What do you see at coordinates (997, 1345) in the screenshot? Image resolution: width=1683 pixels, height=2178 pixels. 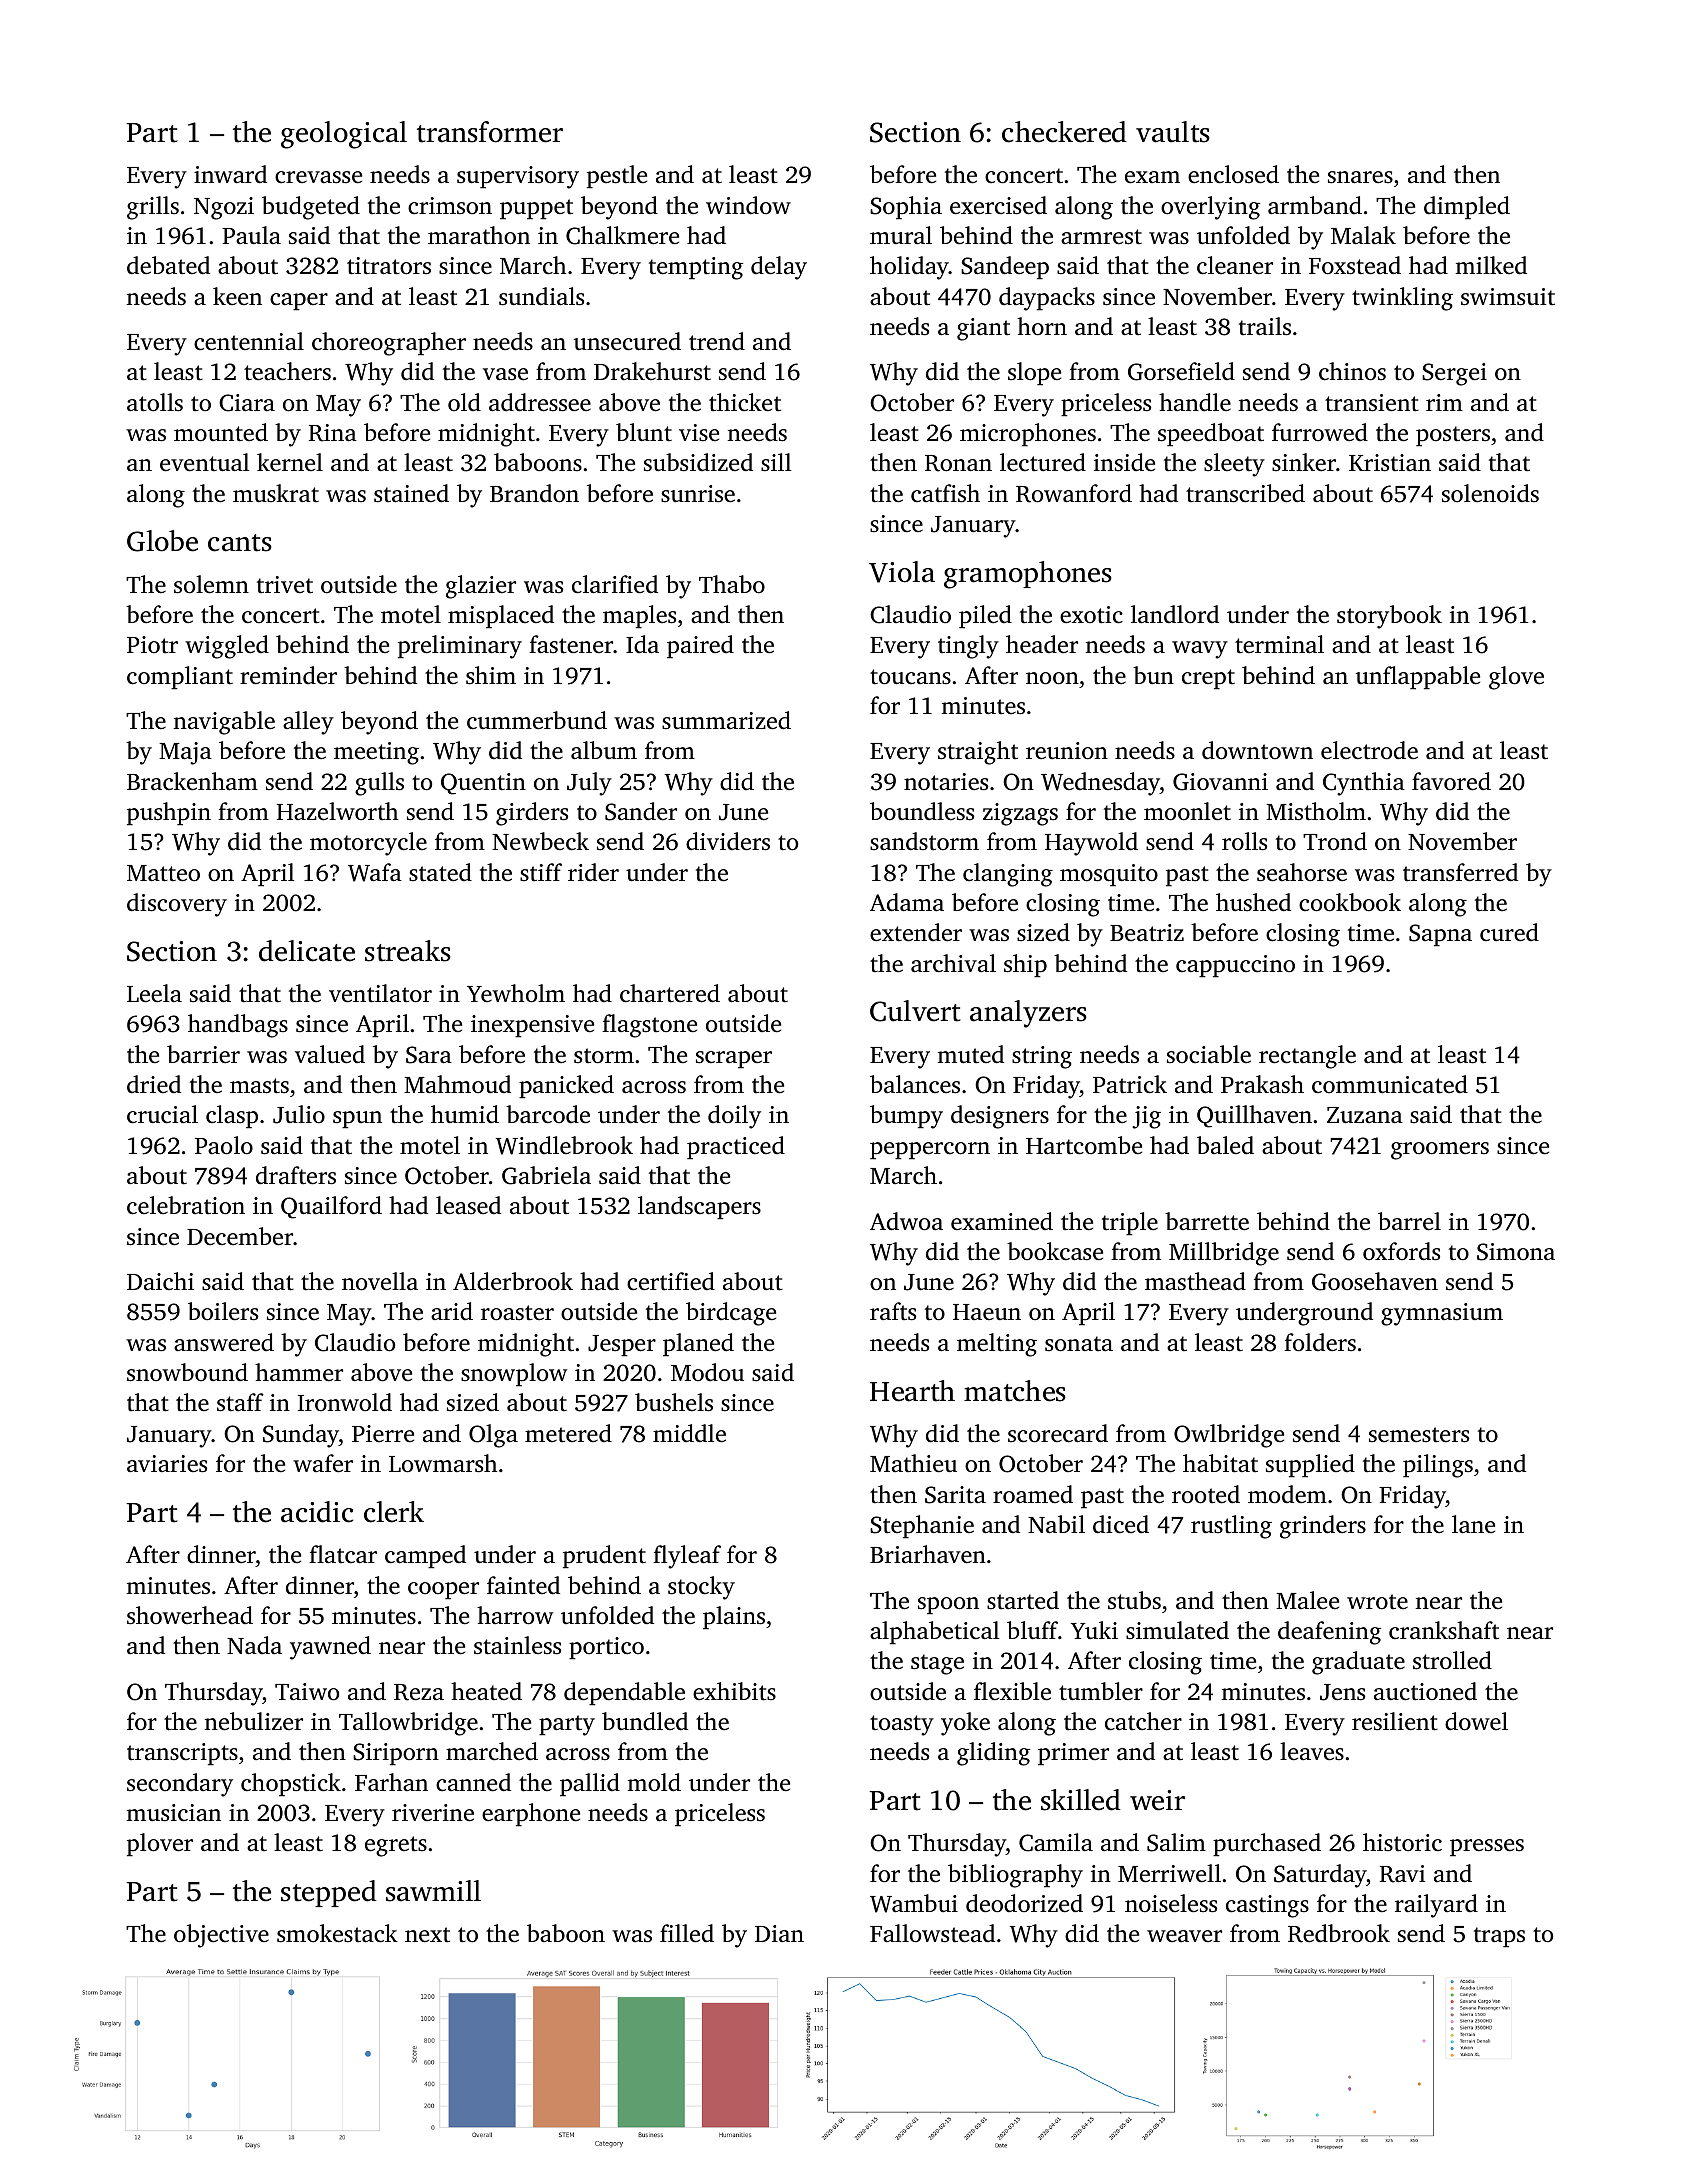 I see `melting` at bounding box center [997, 1345].
